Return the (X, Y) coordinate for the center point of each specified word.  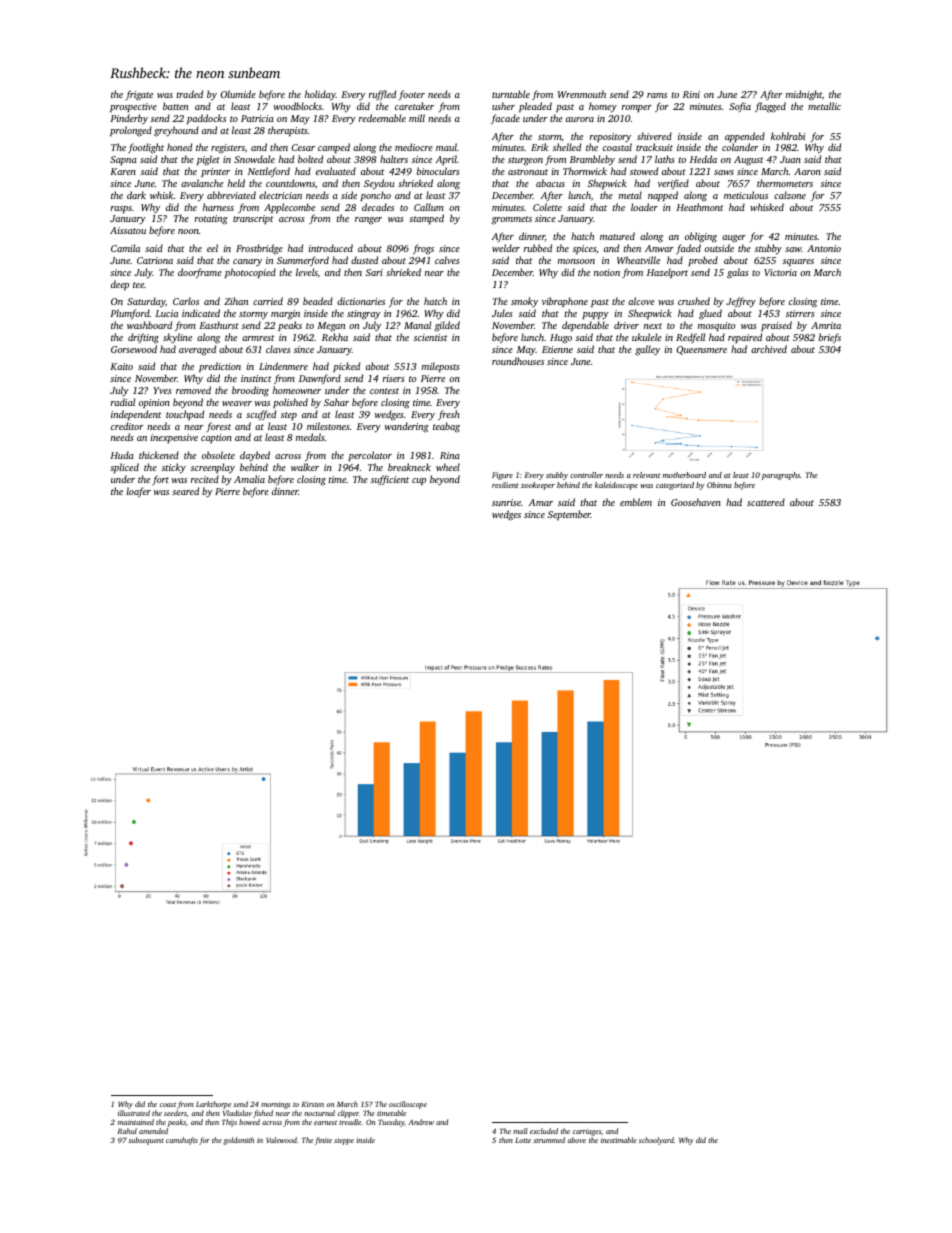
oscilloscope (408, 1105)
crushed (694, 301)
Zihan (236, 301)
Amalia (249, 479)
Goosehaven (696, 502)
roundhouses (518, 361)
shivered (654, 136)
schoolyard (656, 1141)
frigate (139, 95)
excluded (544, 1131)
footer (411, 95)
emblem (636, 502)
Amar (541, 502)
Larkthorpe (213, 1105)
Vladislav (237, 1113)
